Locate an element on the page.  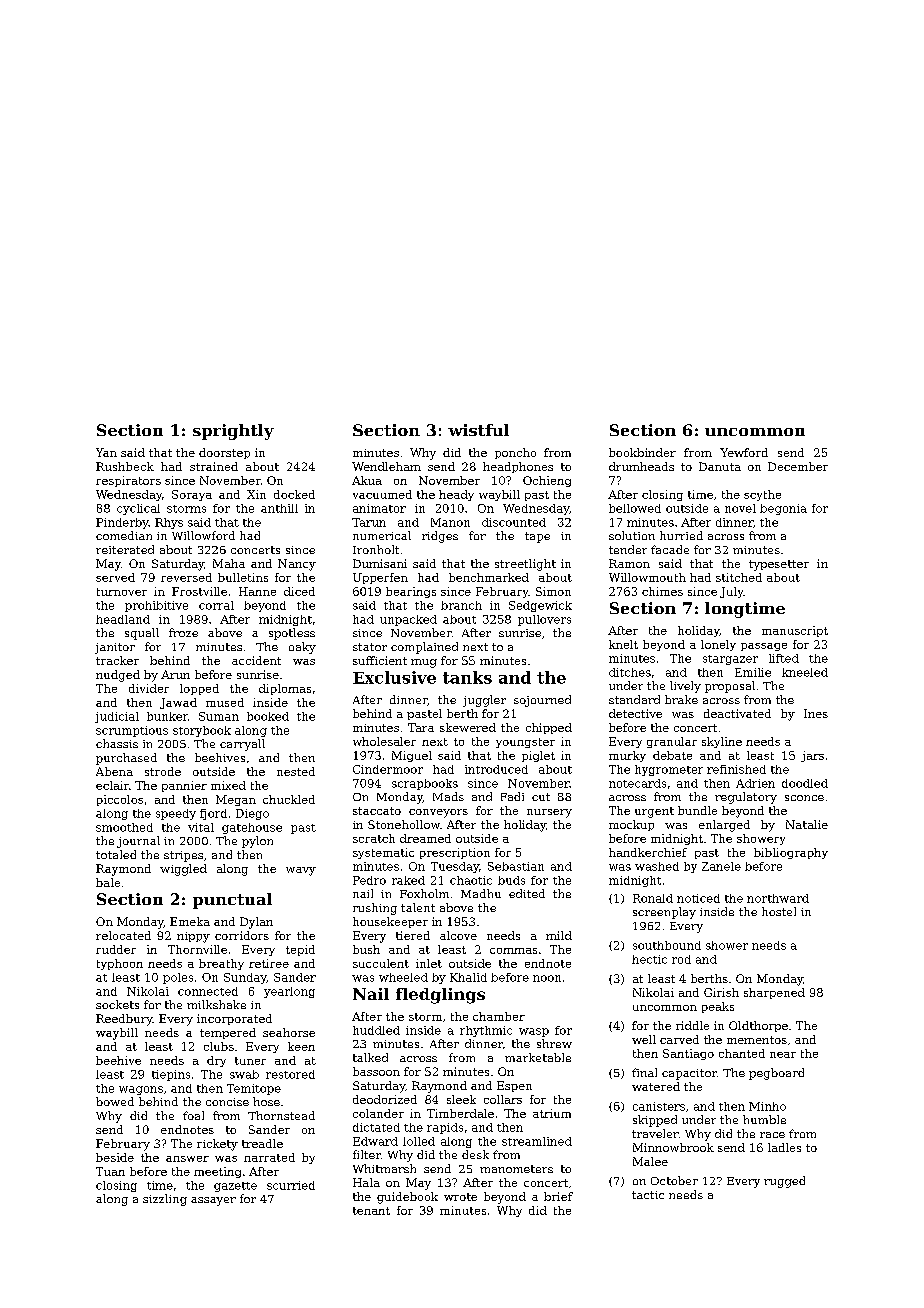
rugged is located at coordinates (784, 1182).
